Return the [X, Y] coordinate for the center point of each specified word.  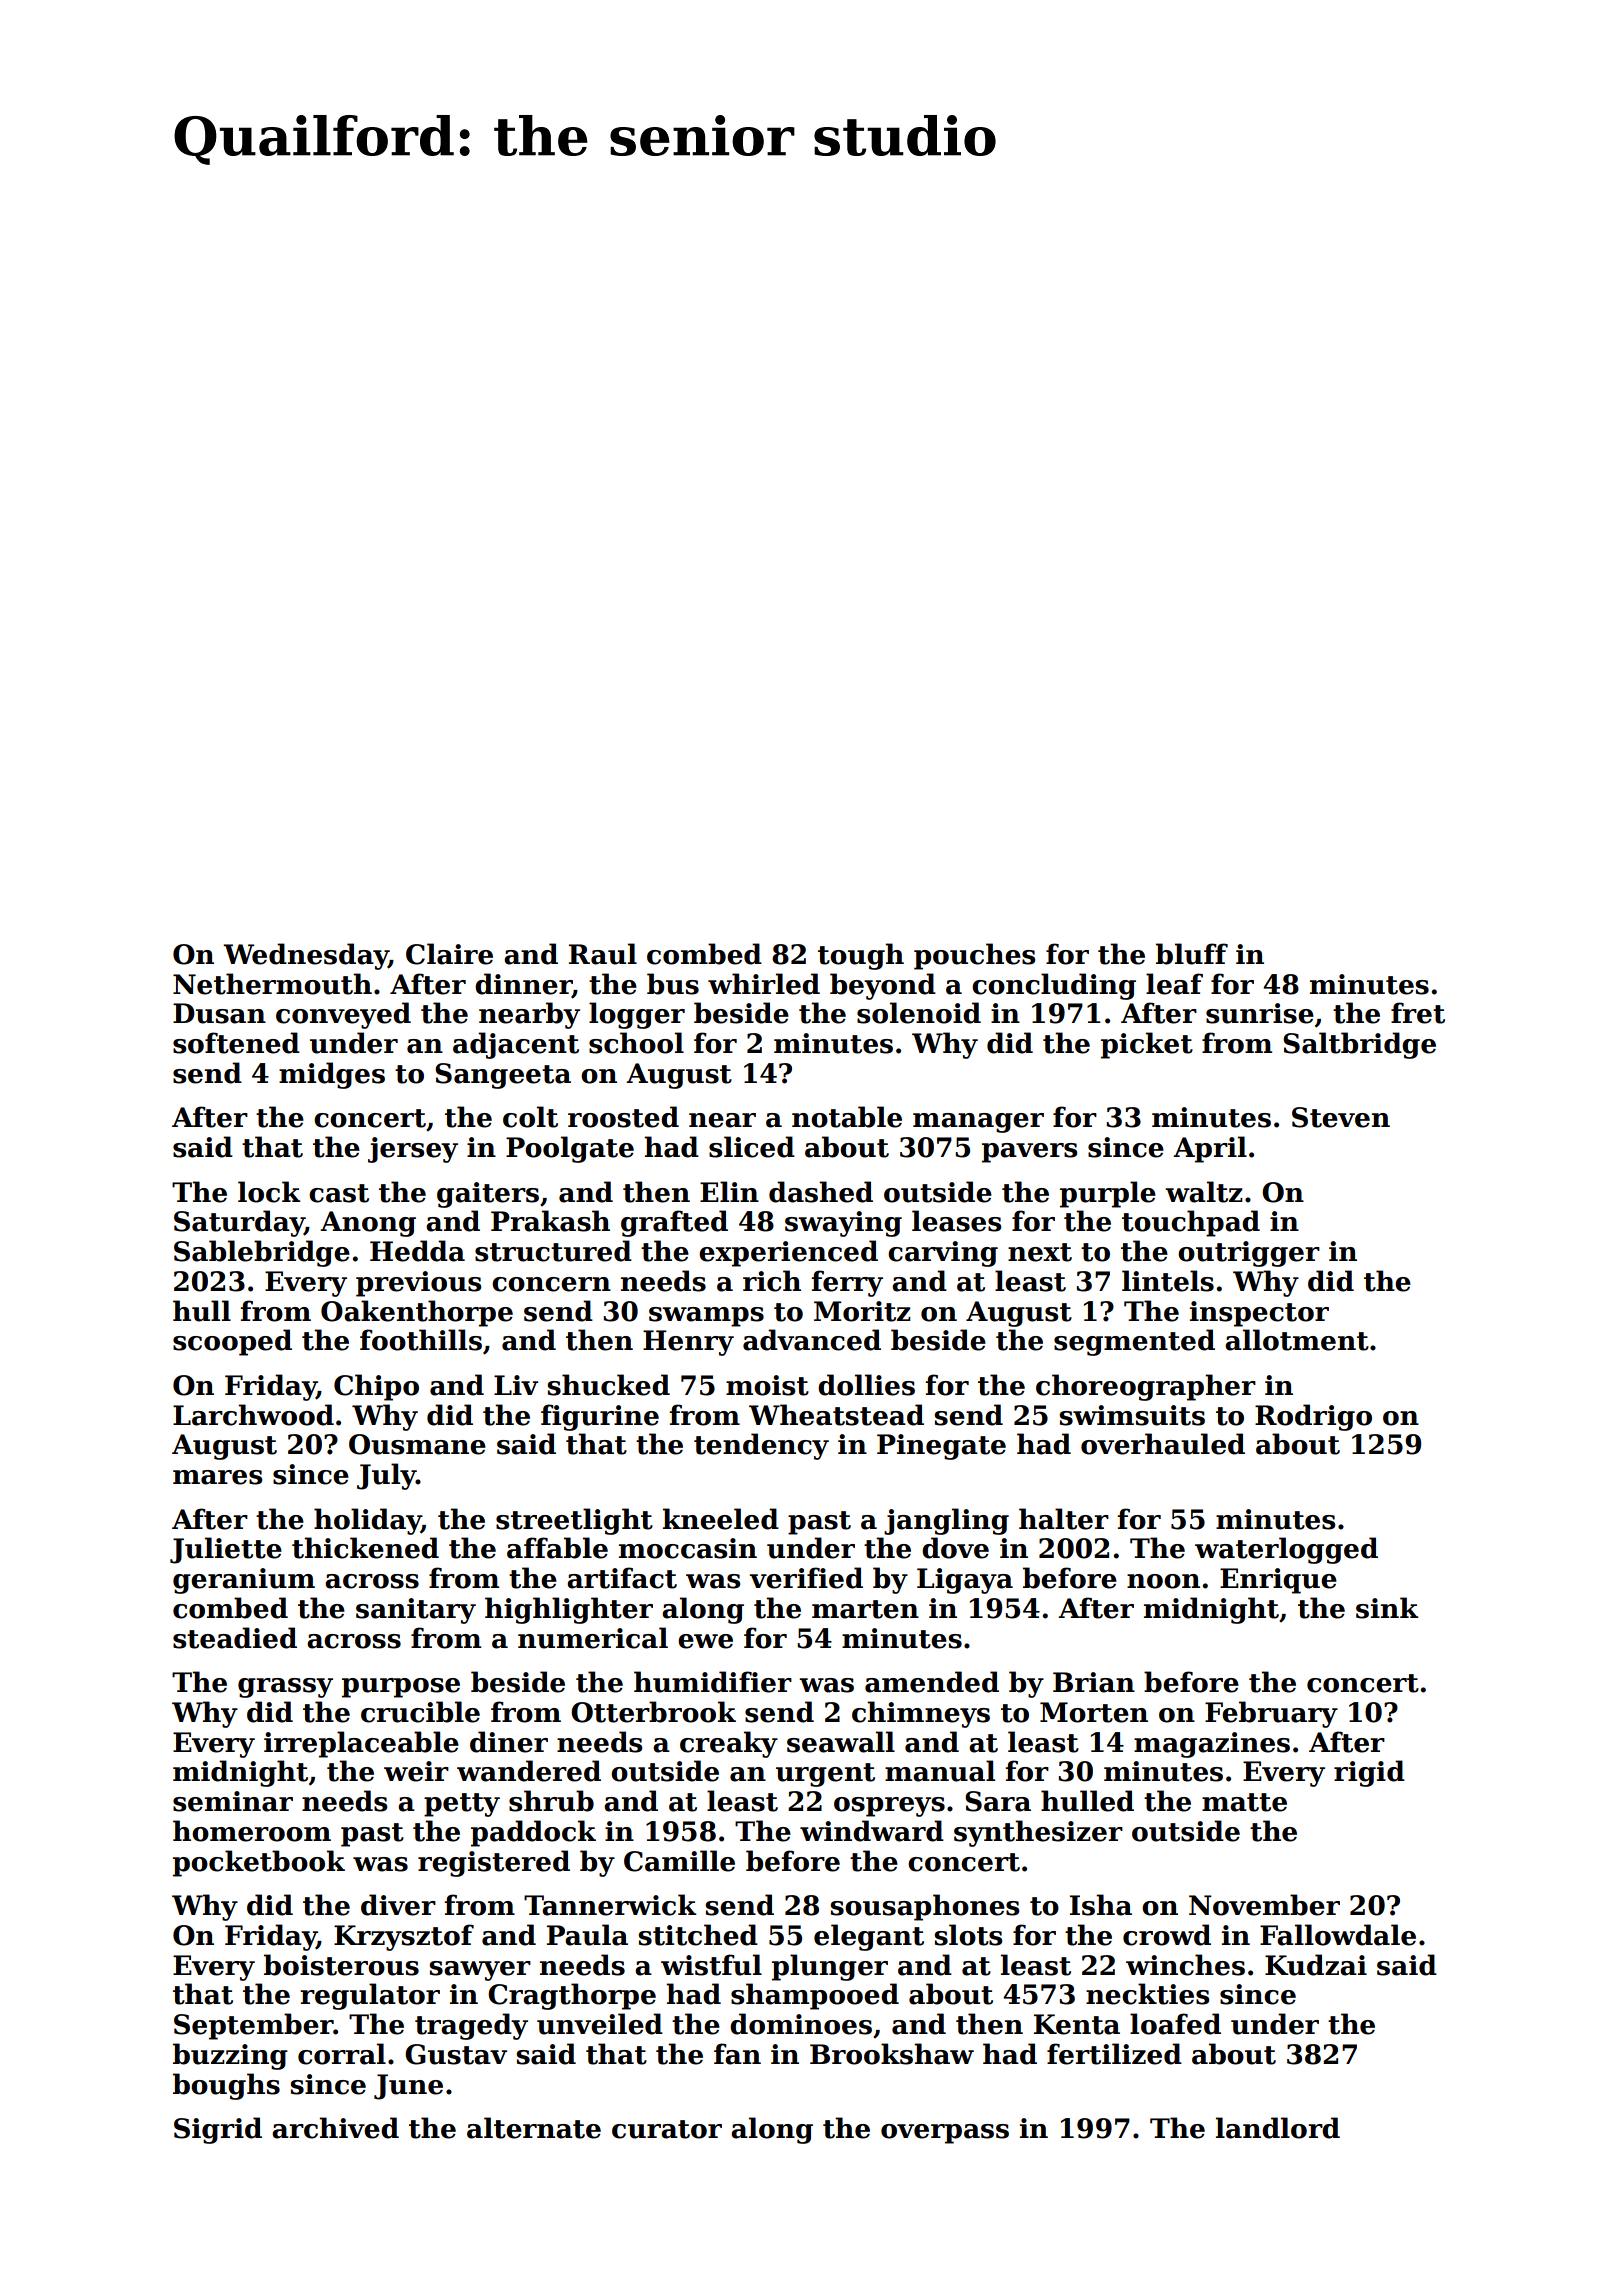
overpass [945, 2134]
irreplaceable [361, 1744]
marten [865, 1609]
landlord [1278, 2128]
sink [1387, 1608]
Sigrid [218, 2130]
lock [269, 1192]
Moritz [862, 1311]
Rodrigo [1313, 1417]
